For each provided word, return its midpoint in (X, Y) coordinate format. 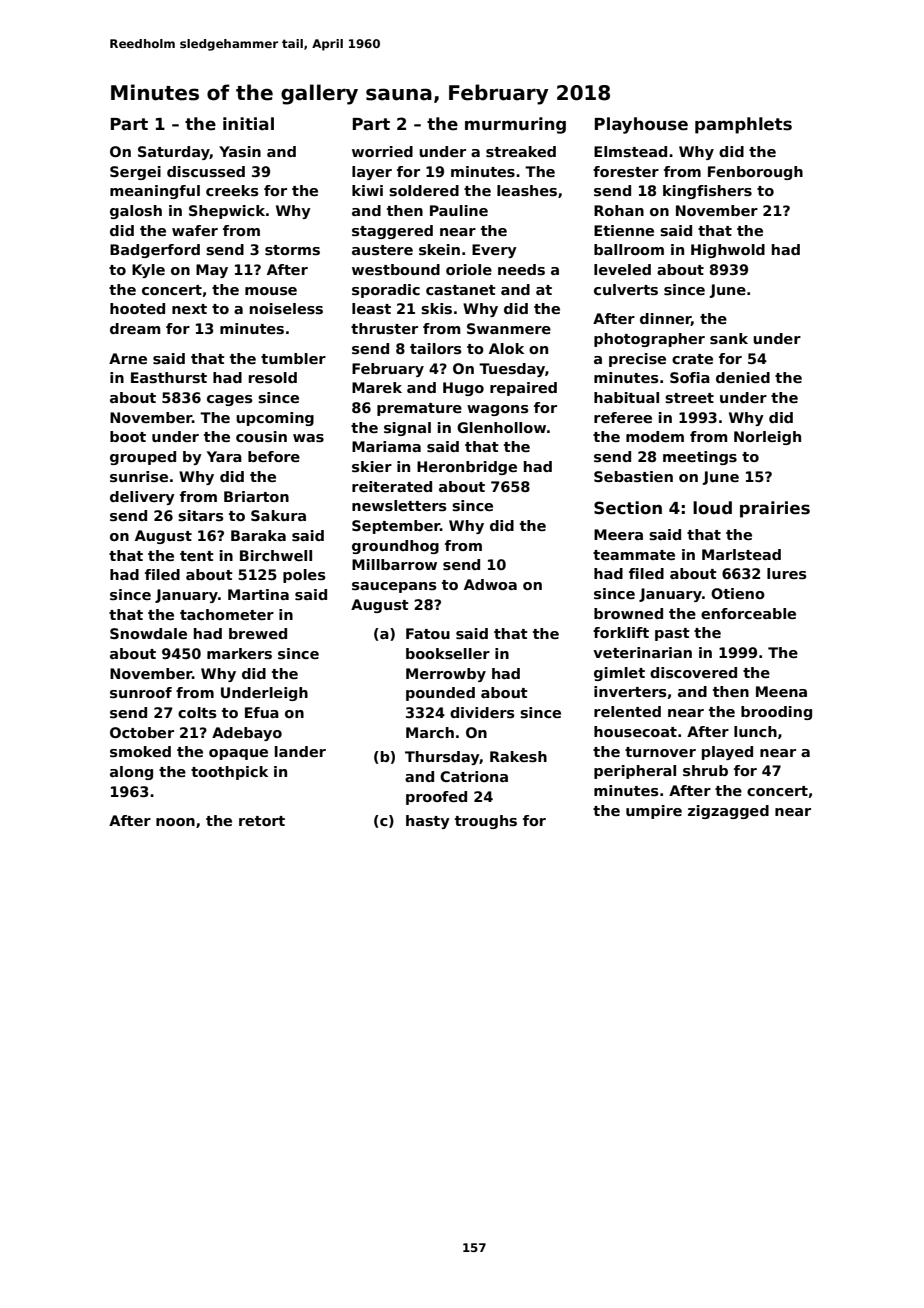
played (727, 753)
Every (494, 251)
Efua (262, 712)
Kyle (148, 271)
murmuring (515, 125)
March (430, 732)
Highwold (728, 251)
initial (248, 124)
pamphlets (743, 125)
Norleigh (767, 438)
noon (175, 822)
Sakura (278, 515)
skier (372, 466)
